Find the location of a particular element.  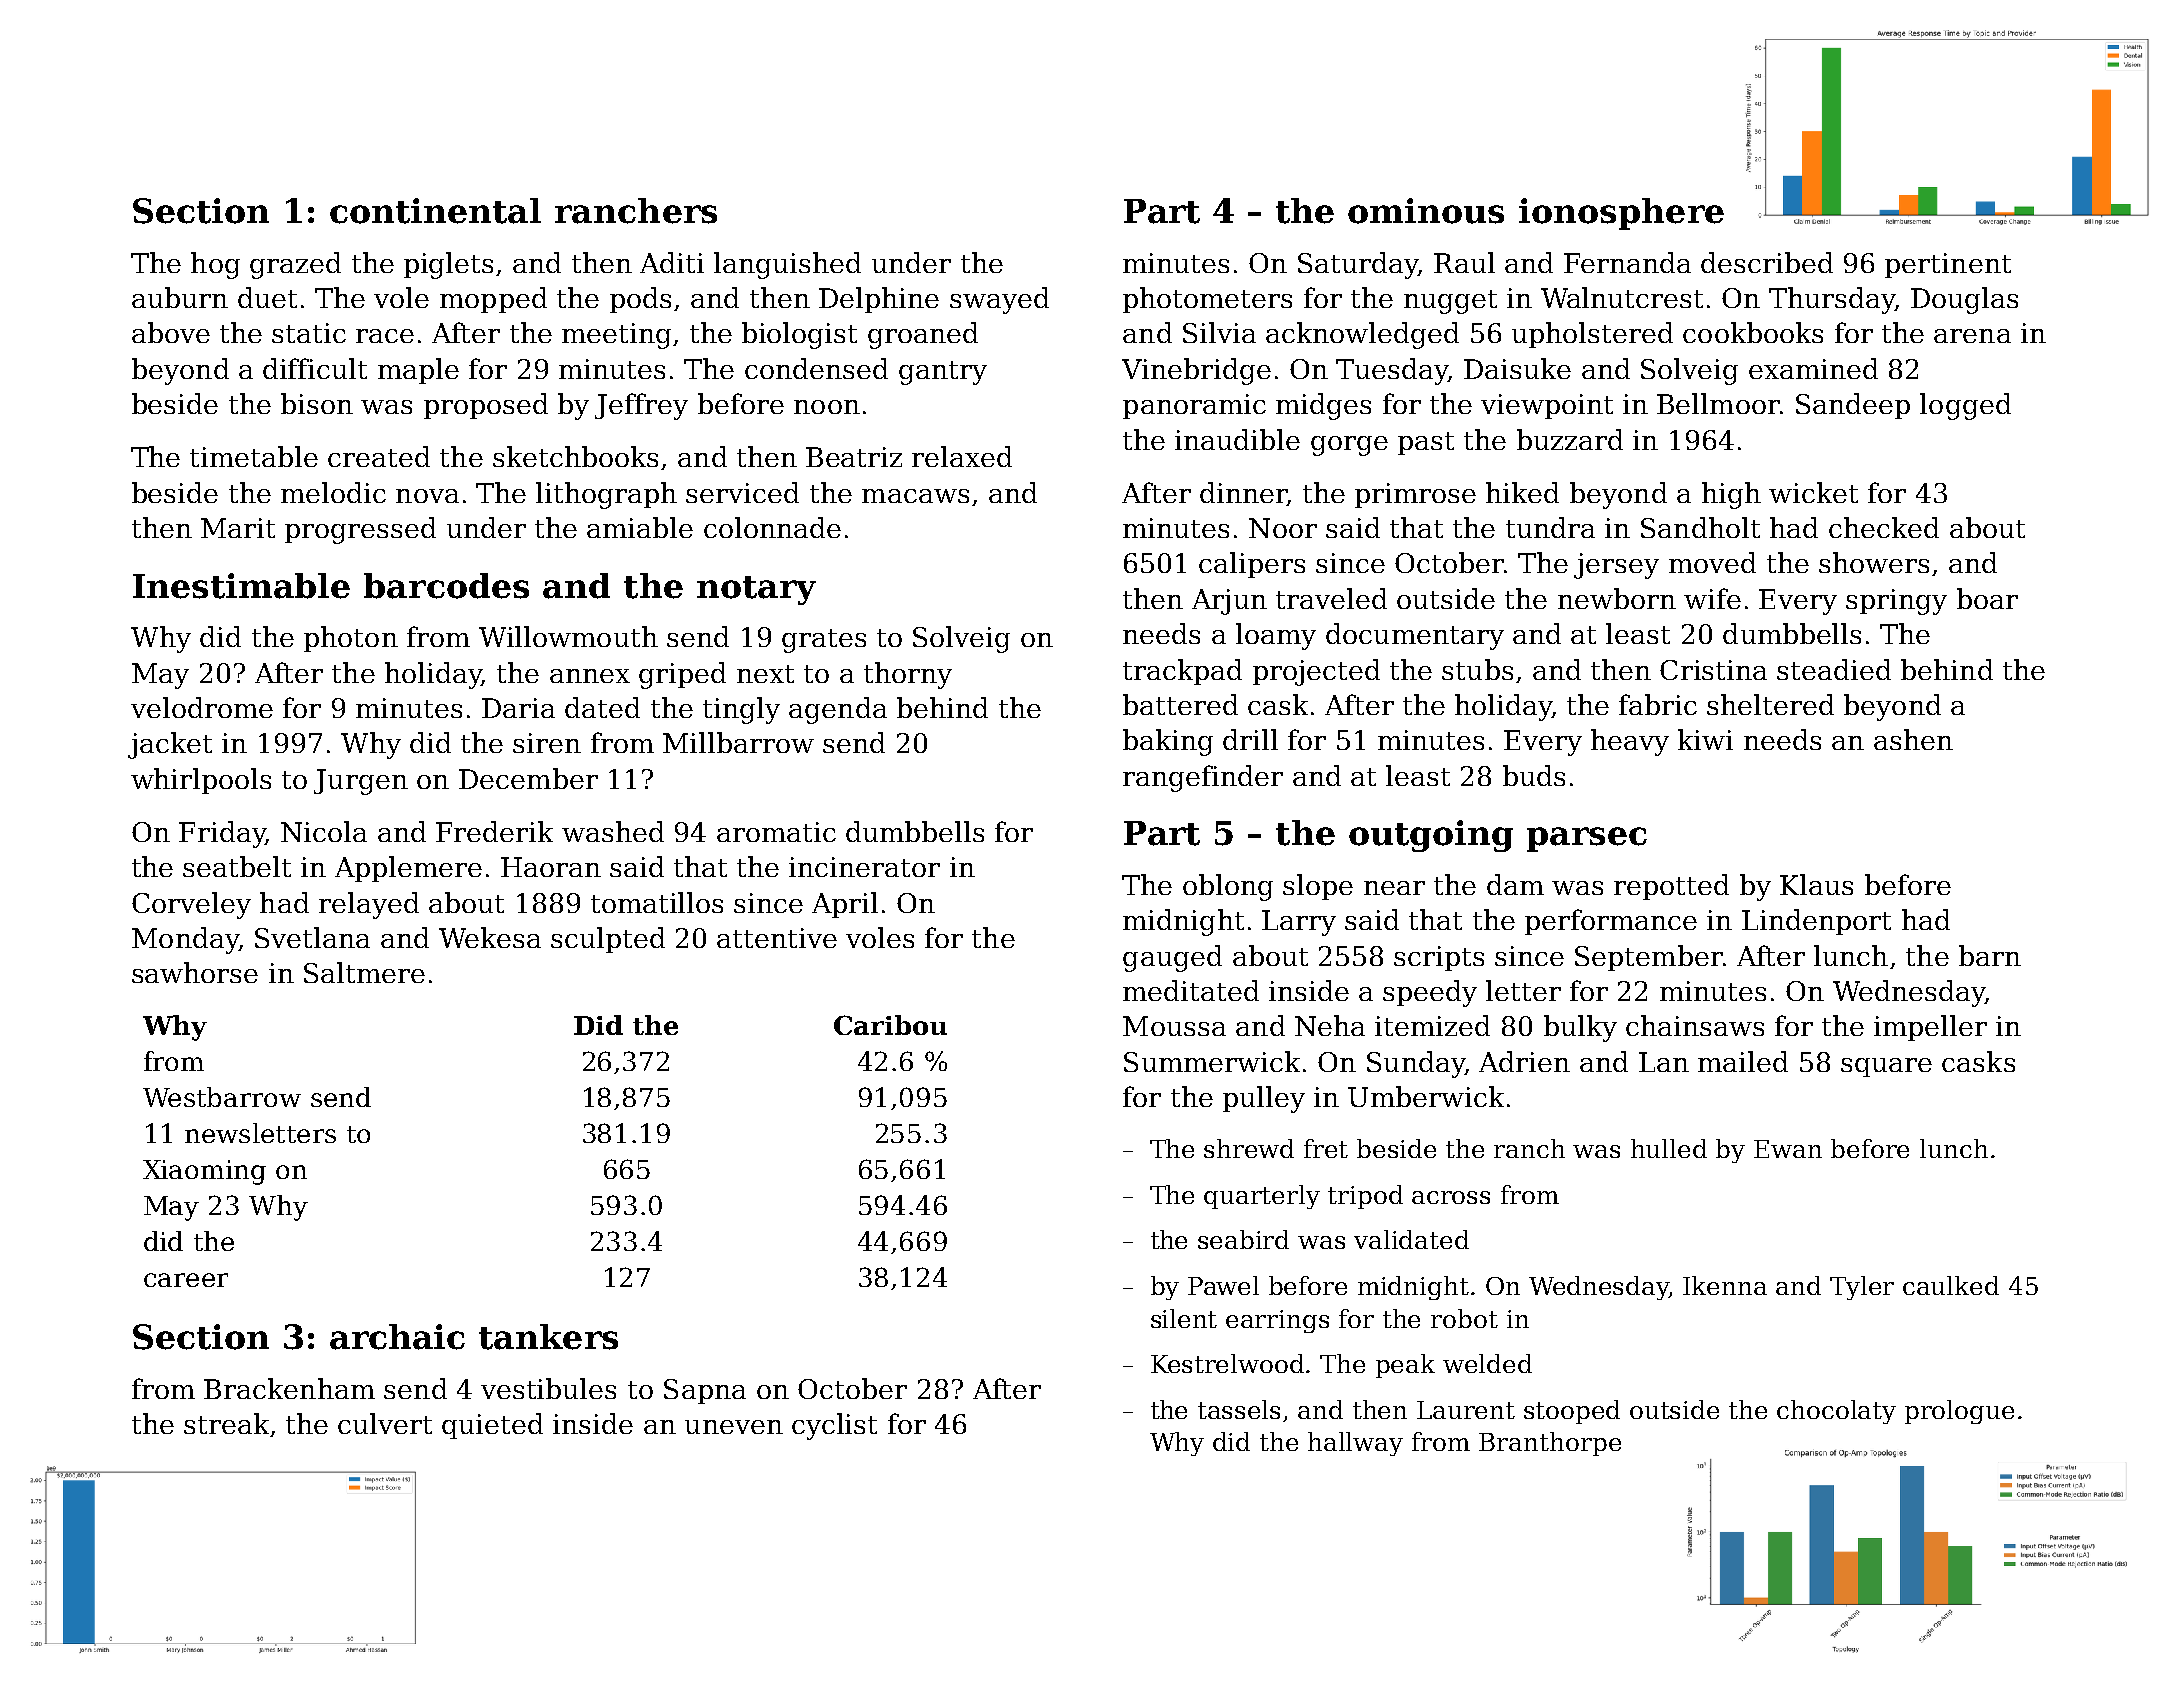

streak is located at coordinates (226, 1423).
